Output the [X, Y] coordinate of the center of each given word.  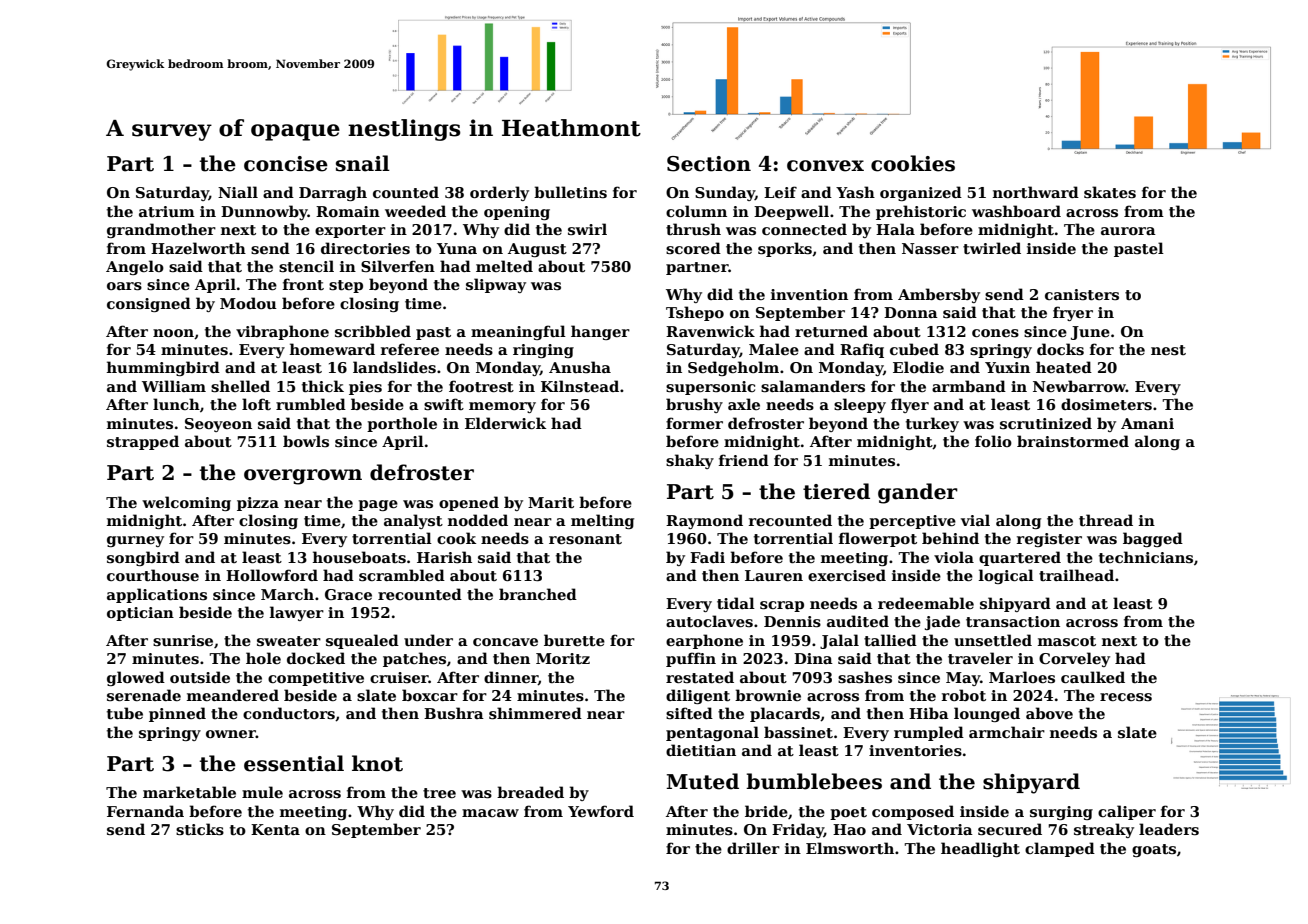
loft [256, 404]
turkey [932, 424]
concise [286, 164]
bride [766, 811]
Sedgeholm [733, 368]
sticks [200, 829]
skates [1110, 192]
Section [709, 164]
